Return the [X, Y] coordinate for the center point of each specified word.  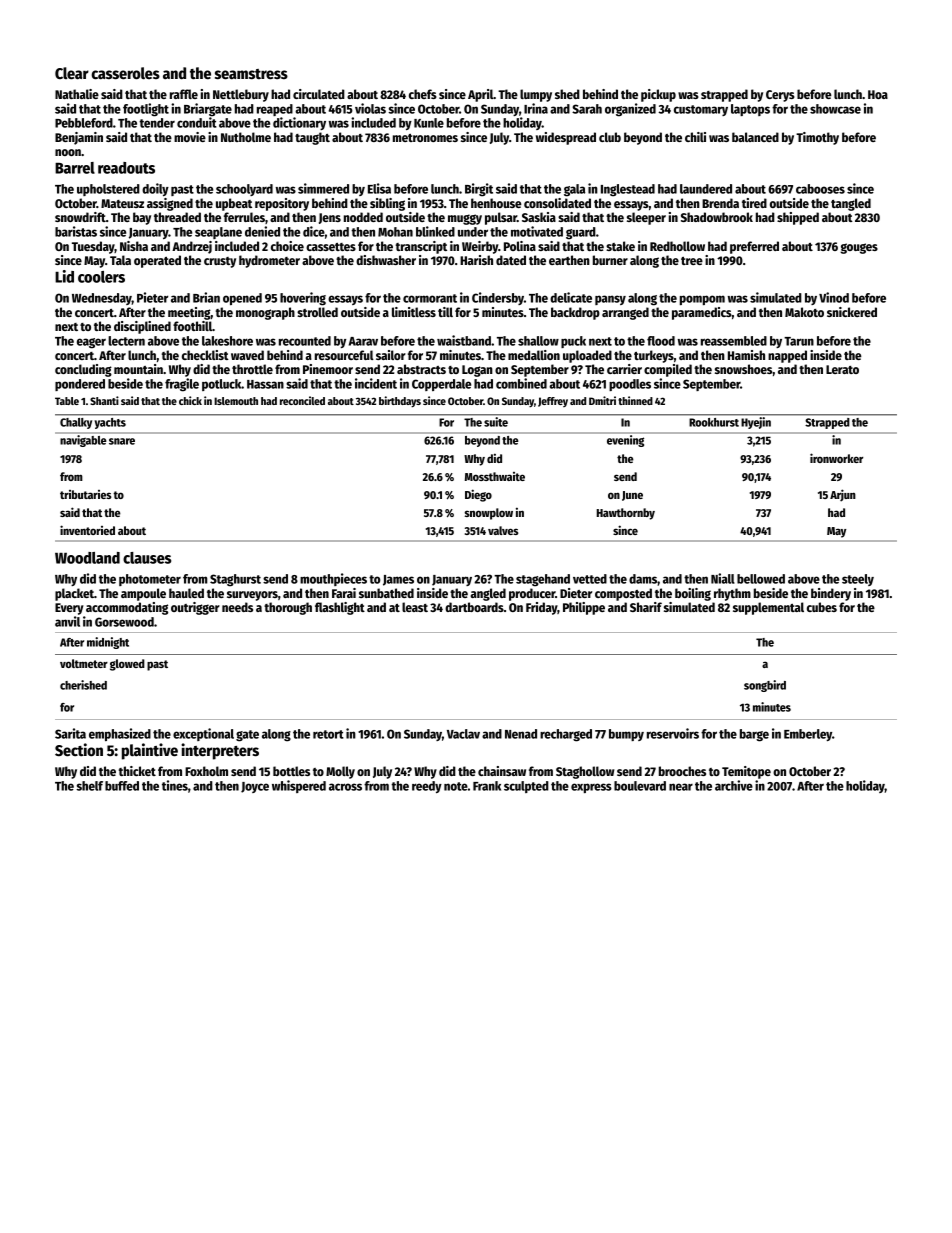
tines [175, 785]
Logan [477, 371]
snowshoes [743, 369]
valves [503, 530]
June [632, 496]
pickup [658, 95]
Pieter [152, 297]
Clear [72, 73]
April [480, 95]
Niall [723, 578]
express [591, 788]
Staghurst [235, 580]
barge [754, 735]
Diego [478, 495]
